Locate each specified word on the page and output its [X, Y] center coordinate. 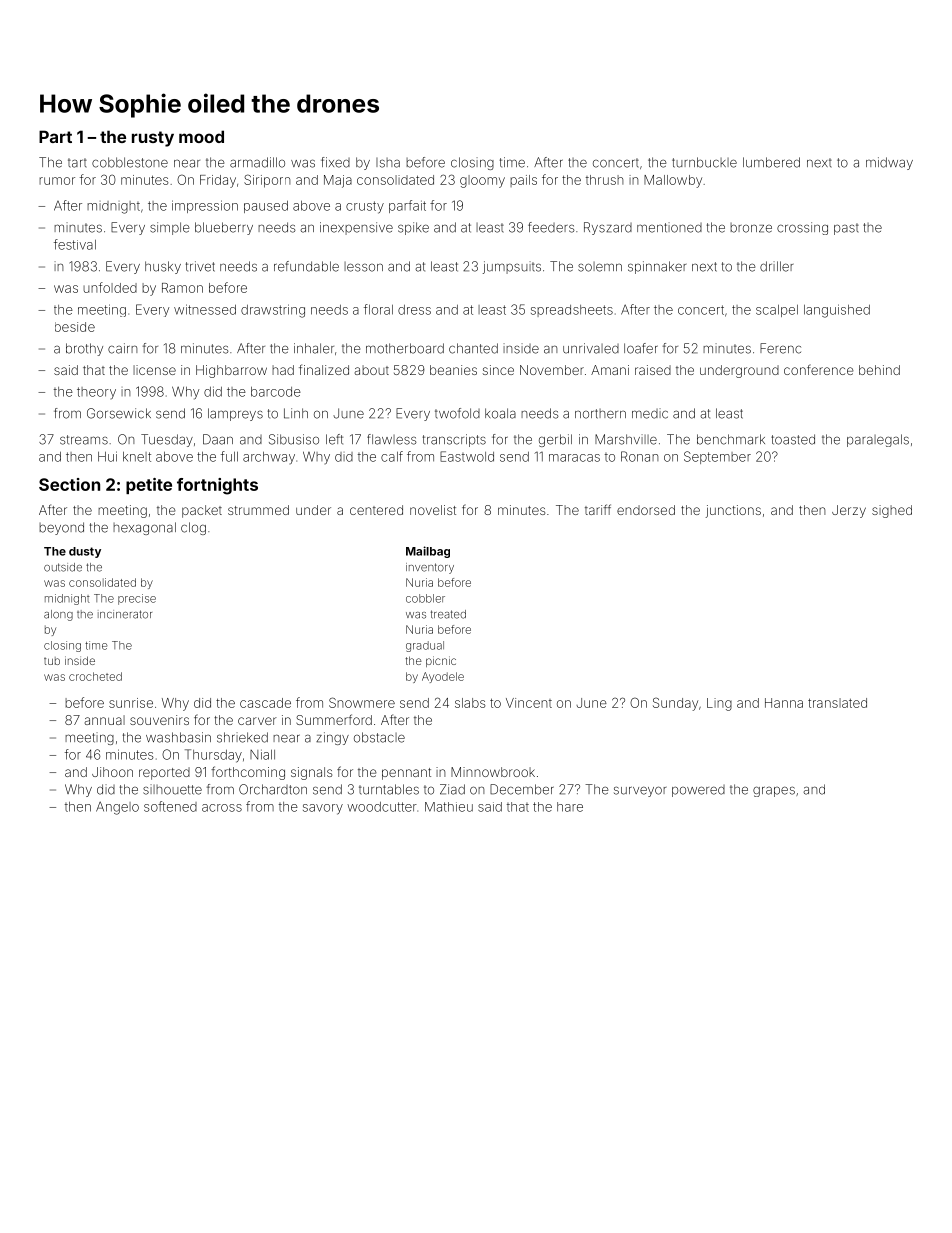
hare [570, 807]
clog [193, 528]
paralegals [878, 440]
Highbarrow [231, 371]
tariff [598, 509]
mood [201, 136]
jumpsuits [512, 267]
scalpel [777, 311]
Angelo [117, 808]
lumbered [771, 162]
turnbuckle [704, 162]
